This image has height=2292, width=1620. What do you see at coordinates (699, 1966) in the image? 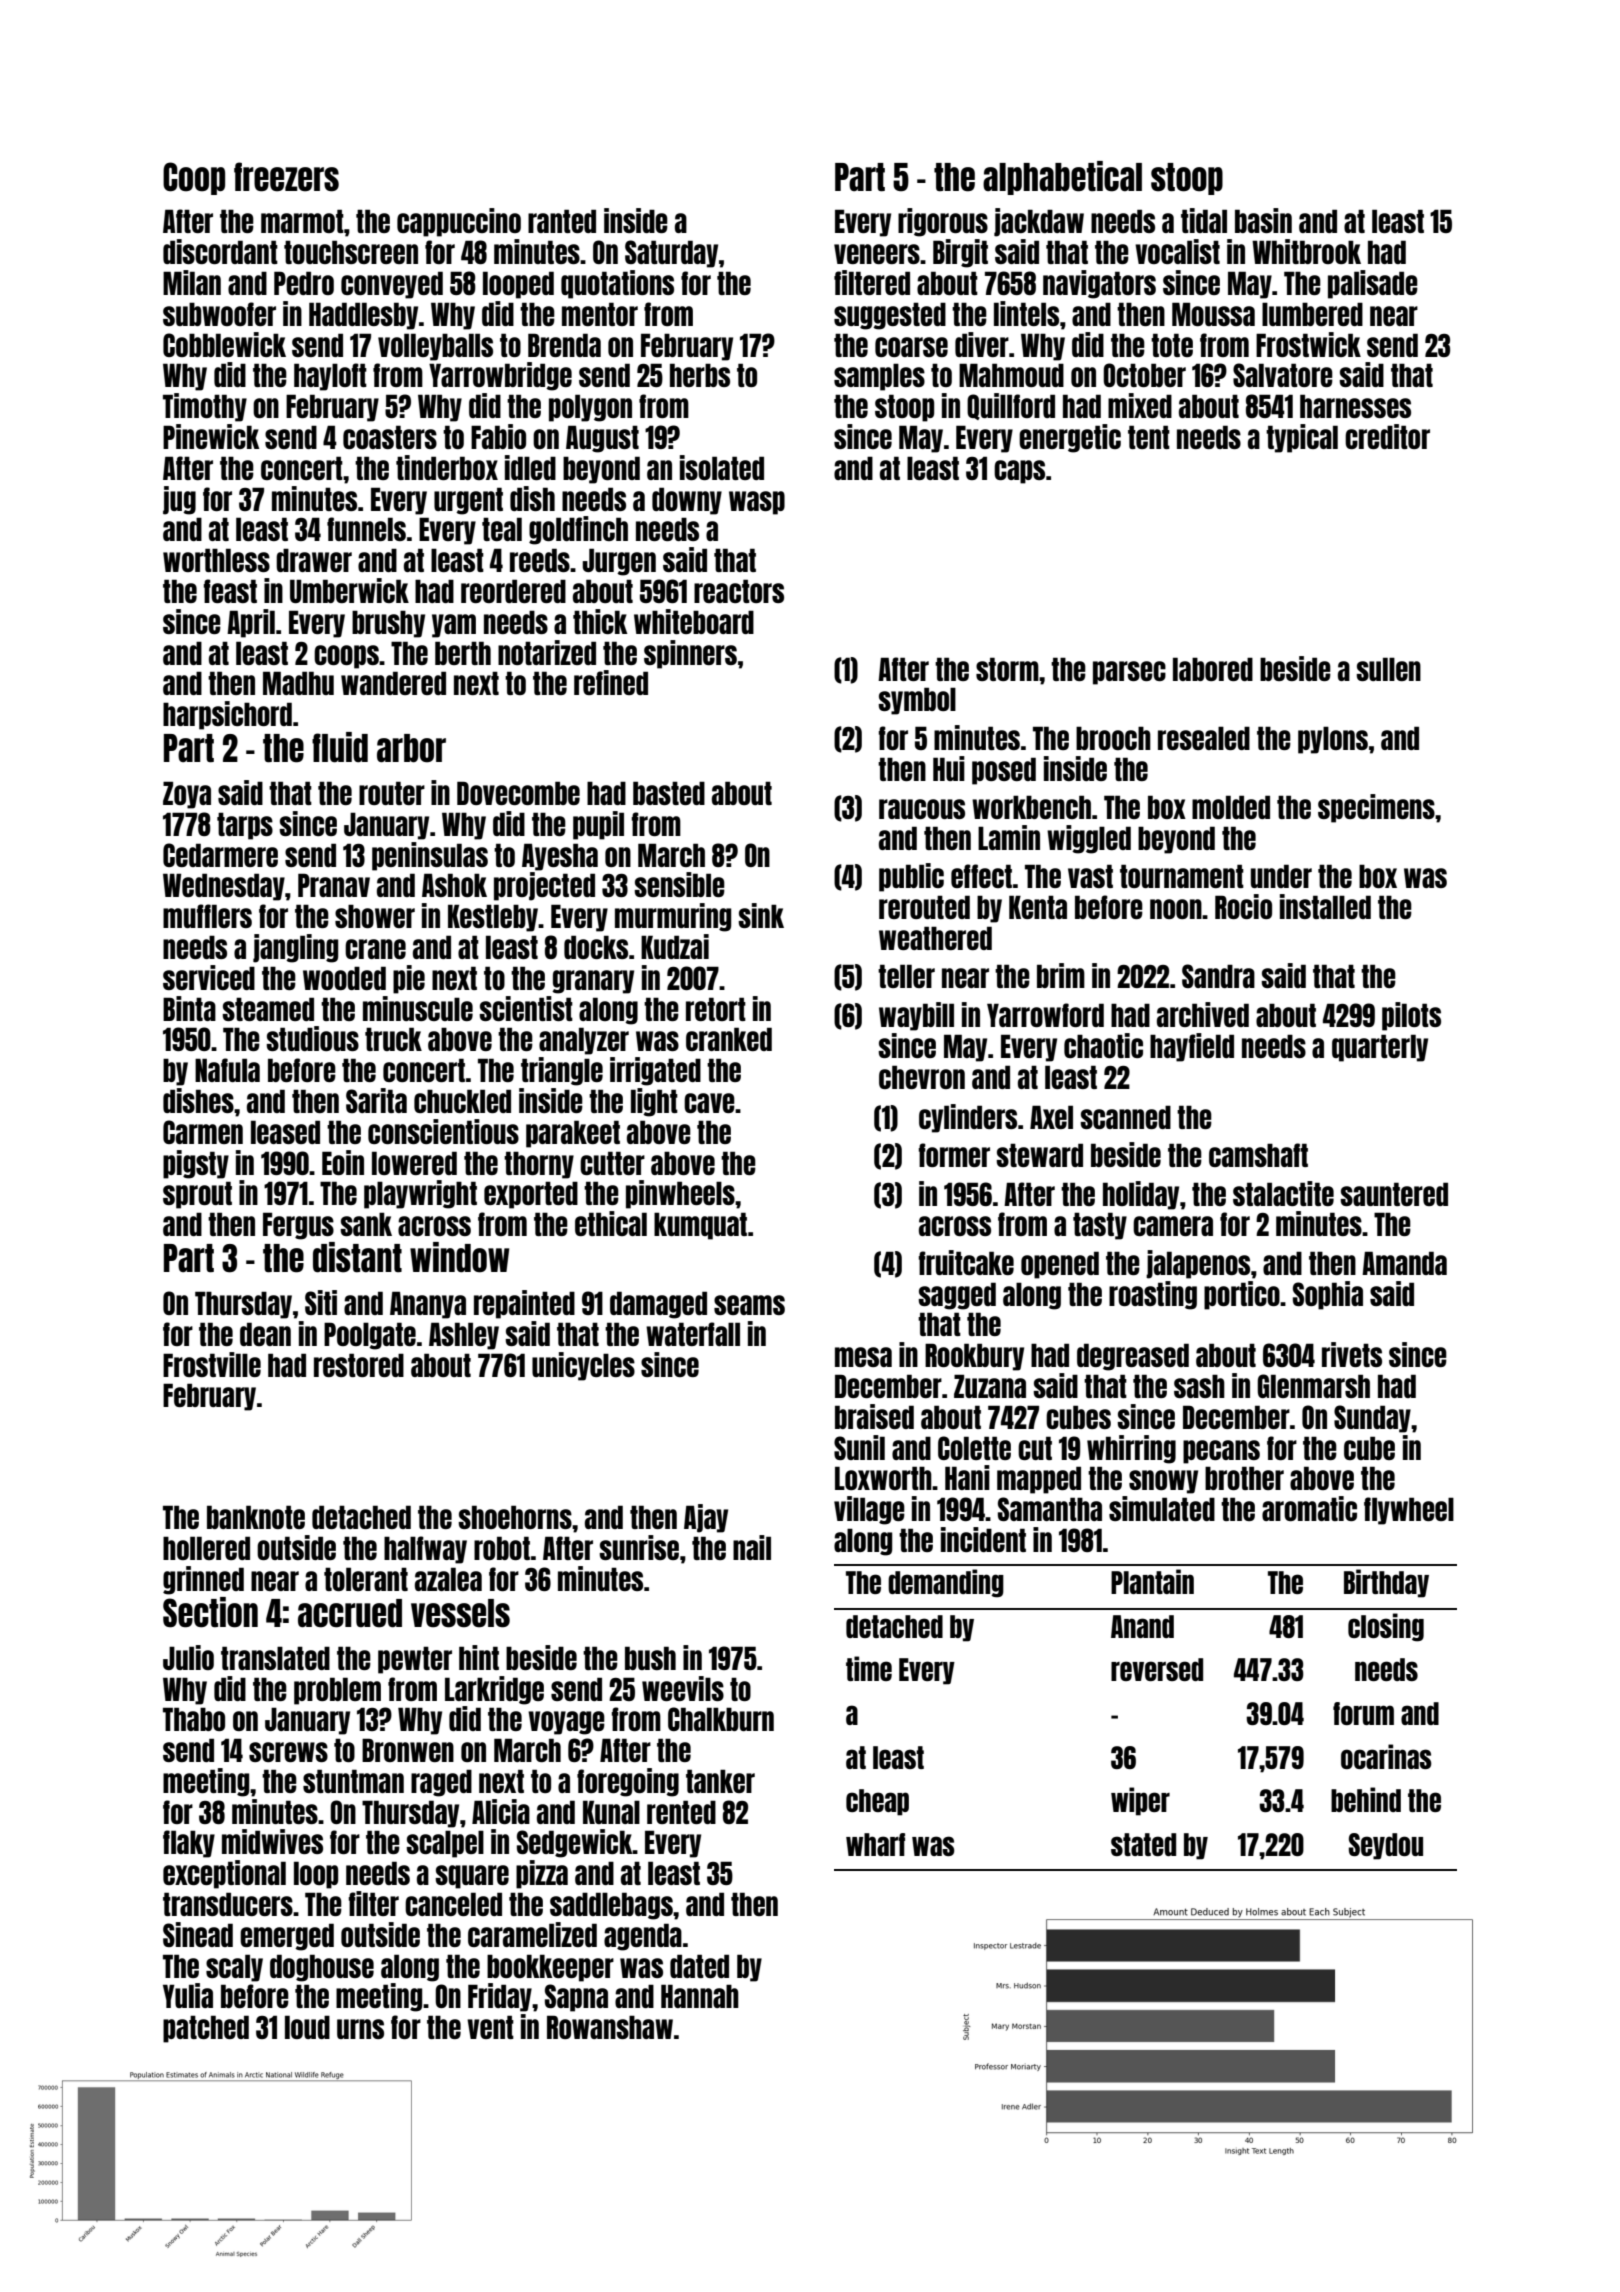
I see `dated` at bounding box center [699, 1966].
